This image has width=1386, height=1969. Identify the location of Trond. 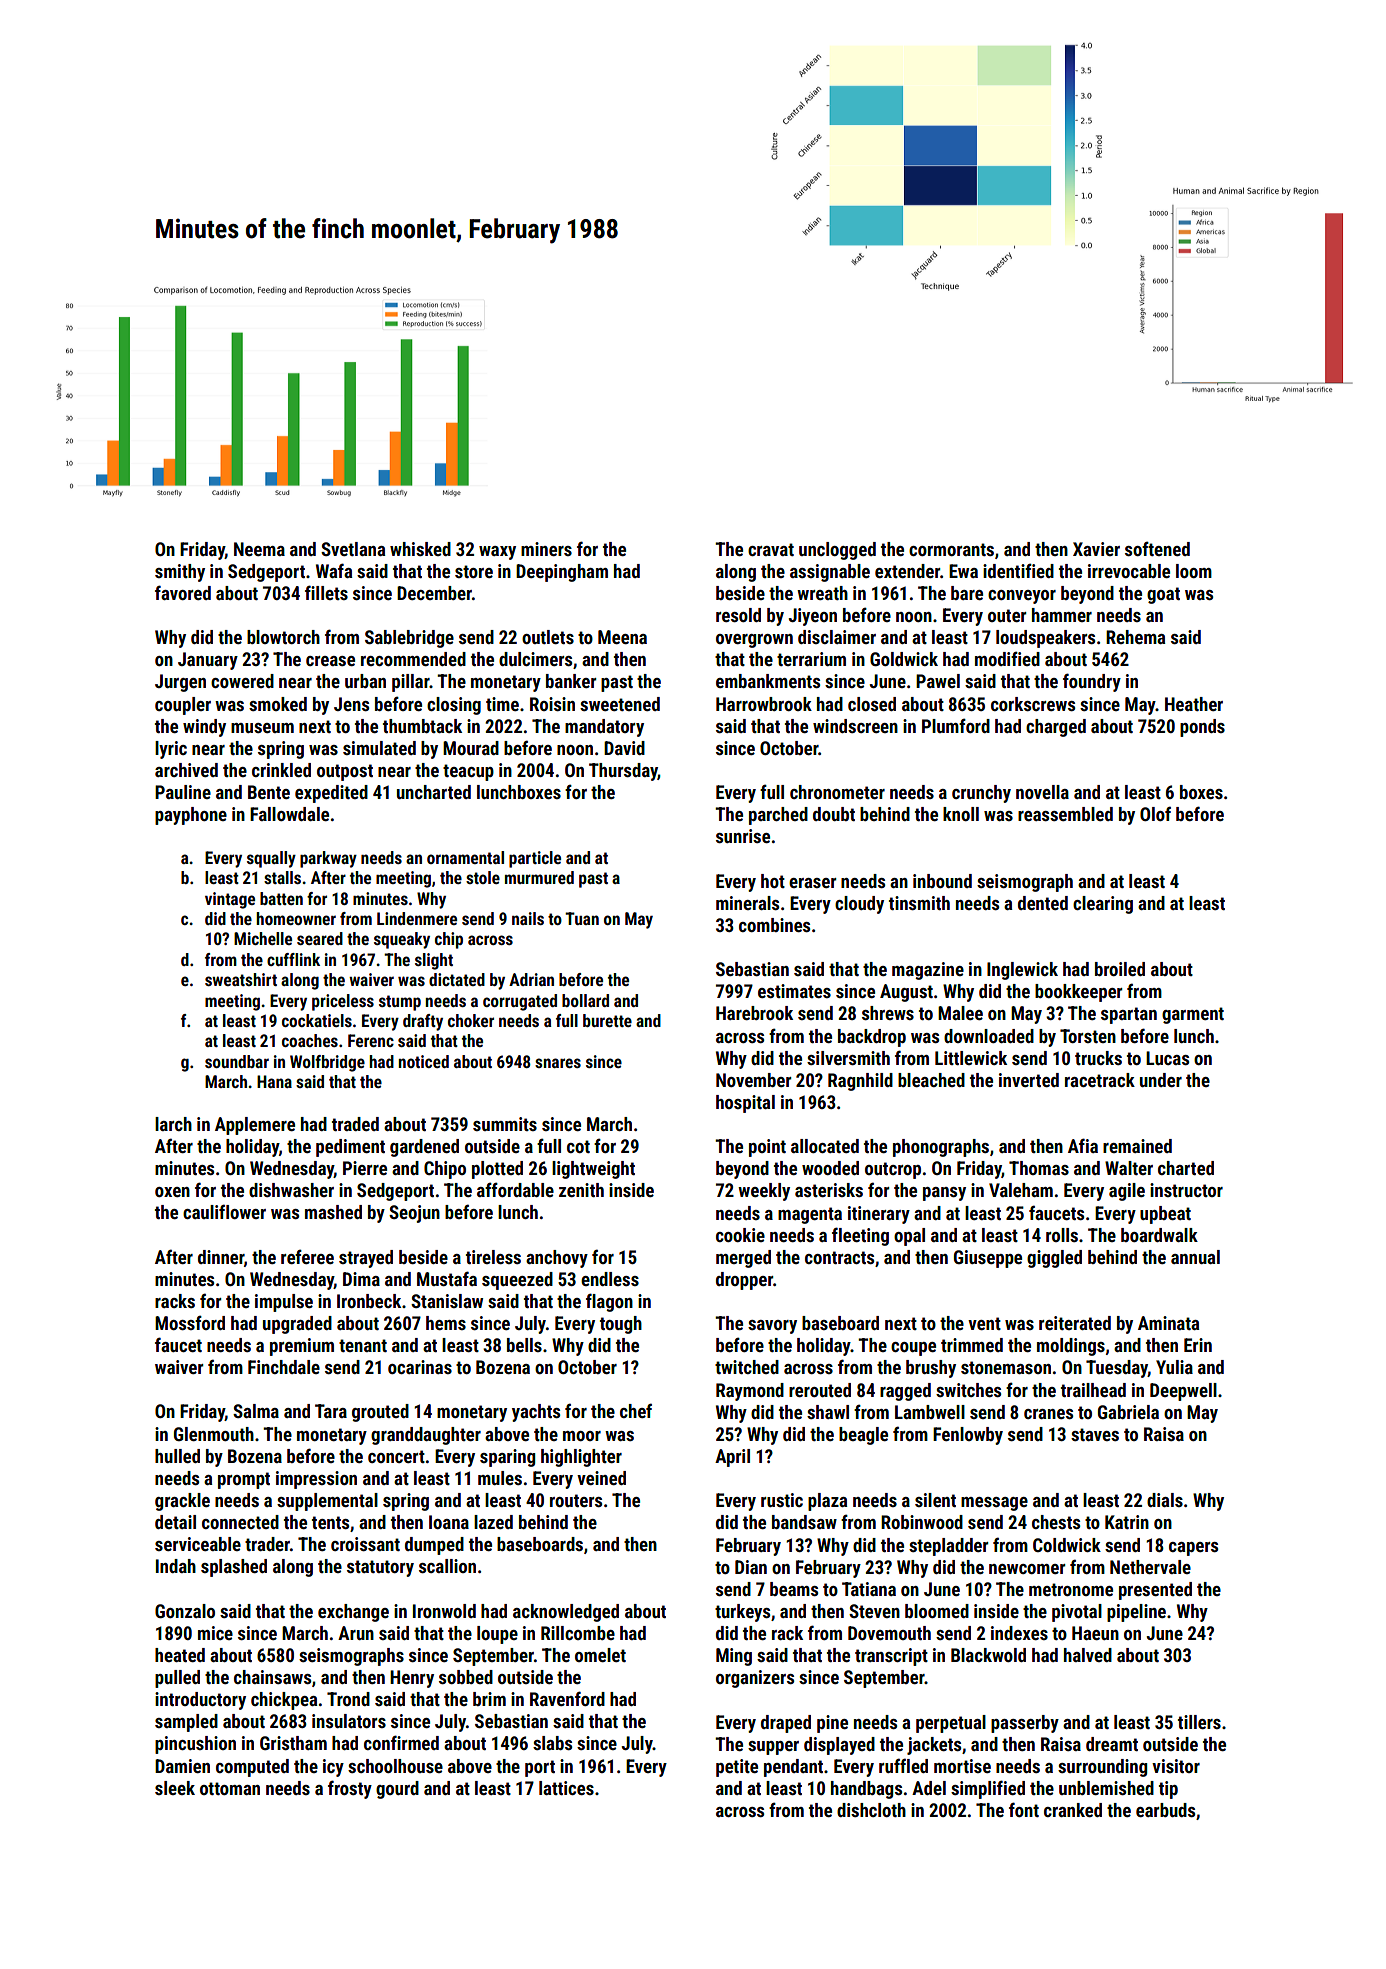
(348, 1699).
